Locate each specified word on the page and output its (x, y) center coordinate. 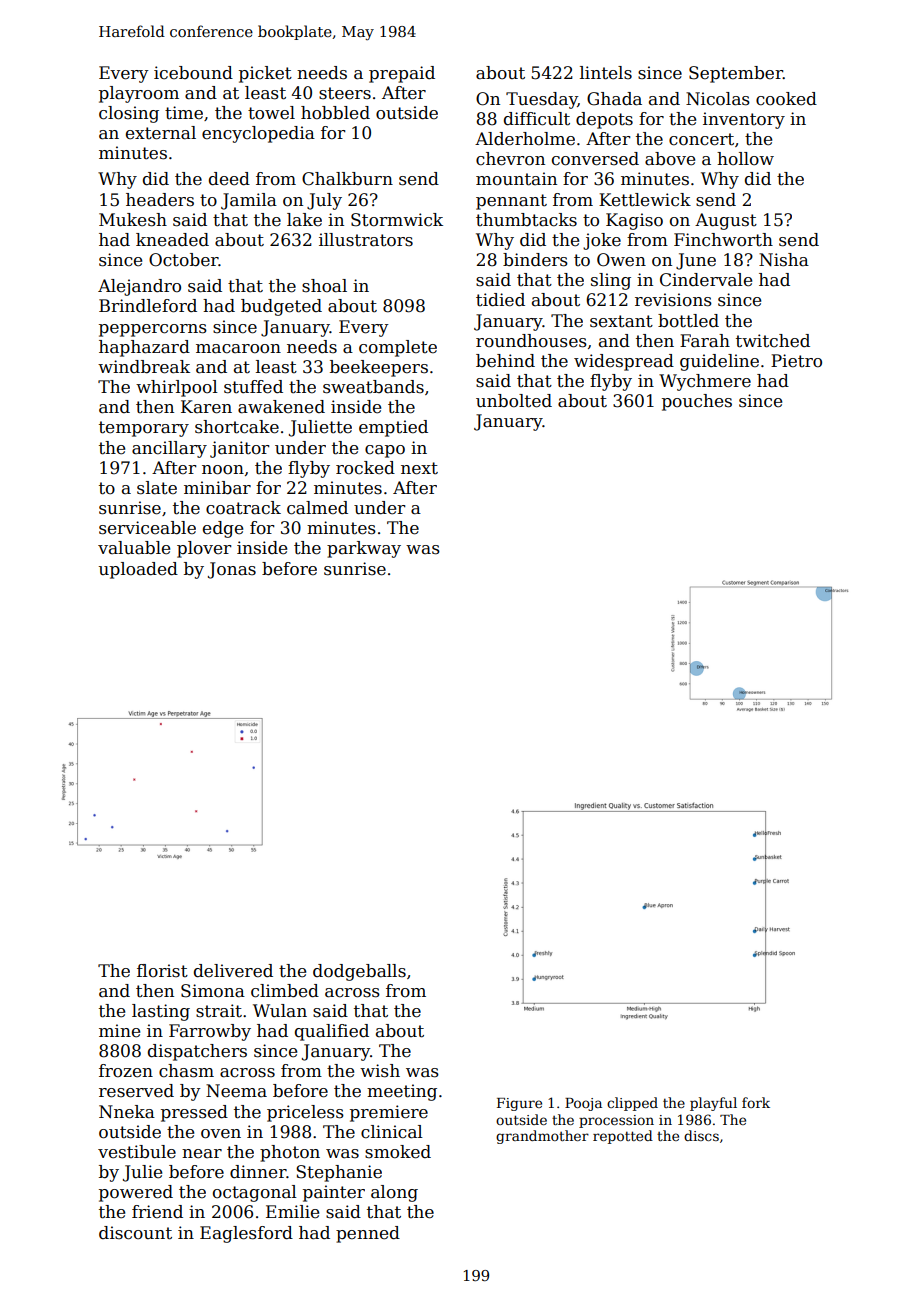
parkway (364, 549)
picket (265, 74)
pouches (697, 402)
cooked (786, 99)
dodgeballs (359, 972)
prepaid (402, 74)
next (419, 468)
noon (223, 470)
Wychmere (705, 382)
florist (162, 971)
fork (756, 1102)
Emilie (292, 1212)
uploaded (138, 570)
